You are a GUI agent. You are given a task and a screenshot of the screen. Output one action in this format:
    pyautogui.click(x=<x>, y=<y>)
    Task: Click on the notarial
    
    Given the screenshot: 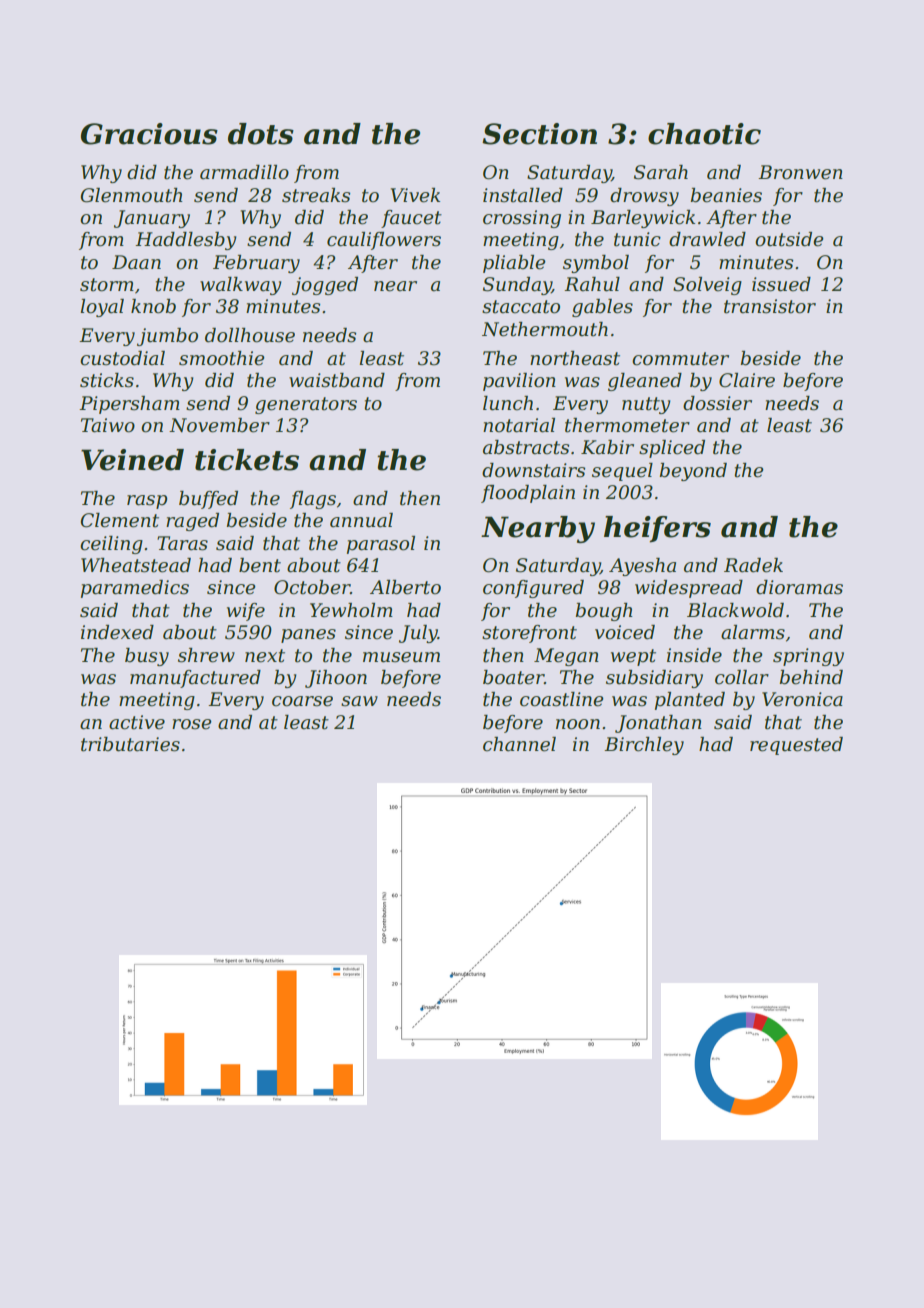 What is the action you would take?
    pyautogui.click(x=519, y=425)
